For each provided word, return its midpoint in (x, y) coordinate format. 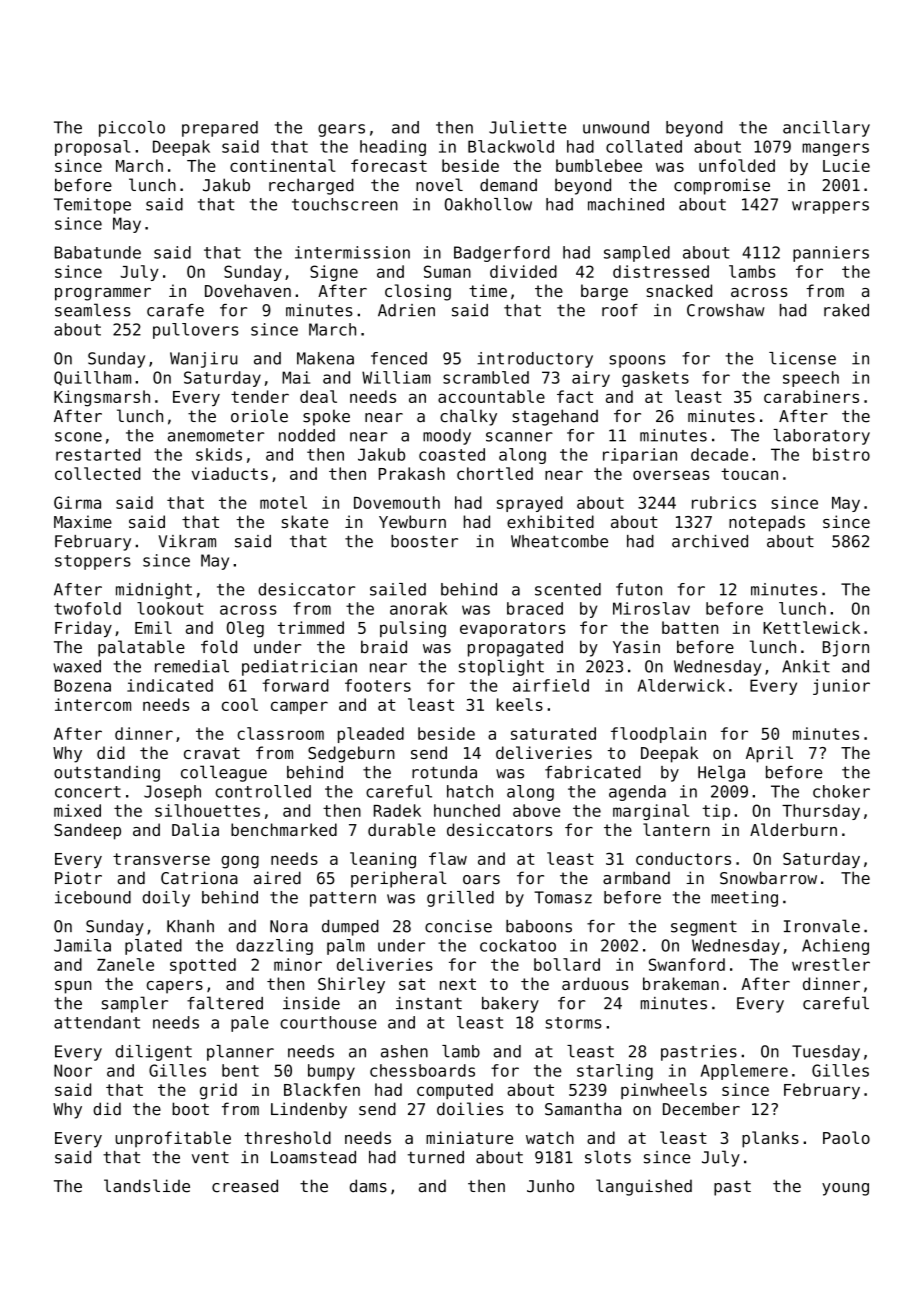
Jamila (82, 945)
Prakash (412, 473)
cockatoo (518, 945)
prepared (220, 129)
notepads (767, 523)
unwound (616, 127)
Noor (73, 1070)
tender (260, 396)
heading (393, 148)
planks (770, 1139)
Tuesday (826, 1053)
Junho (550, 1186)
